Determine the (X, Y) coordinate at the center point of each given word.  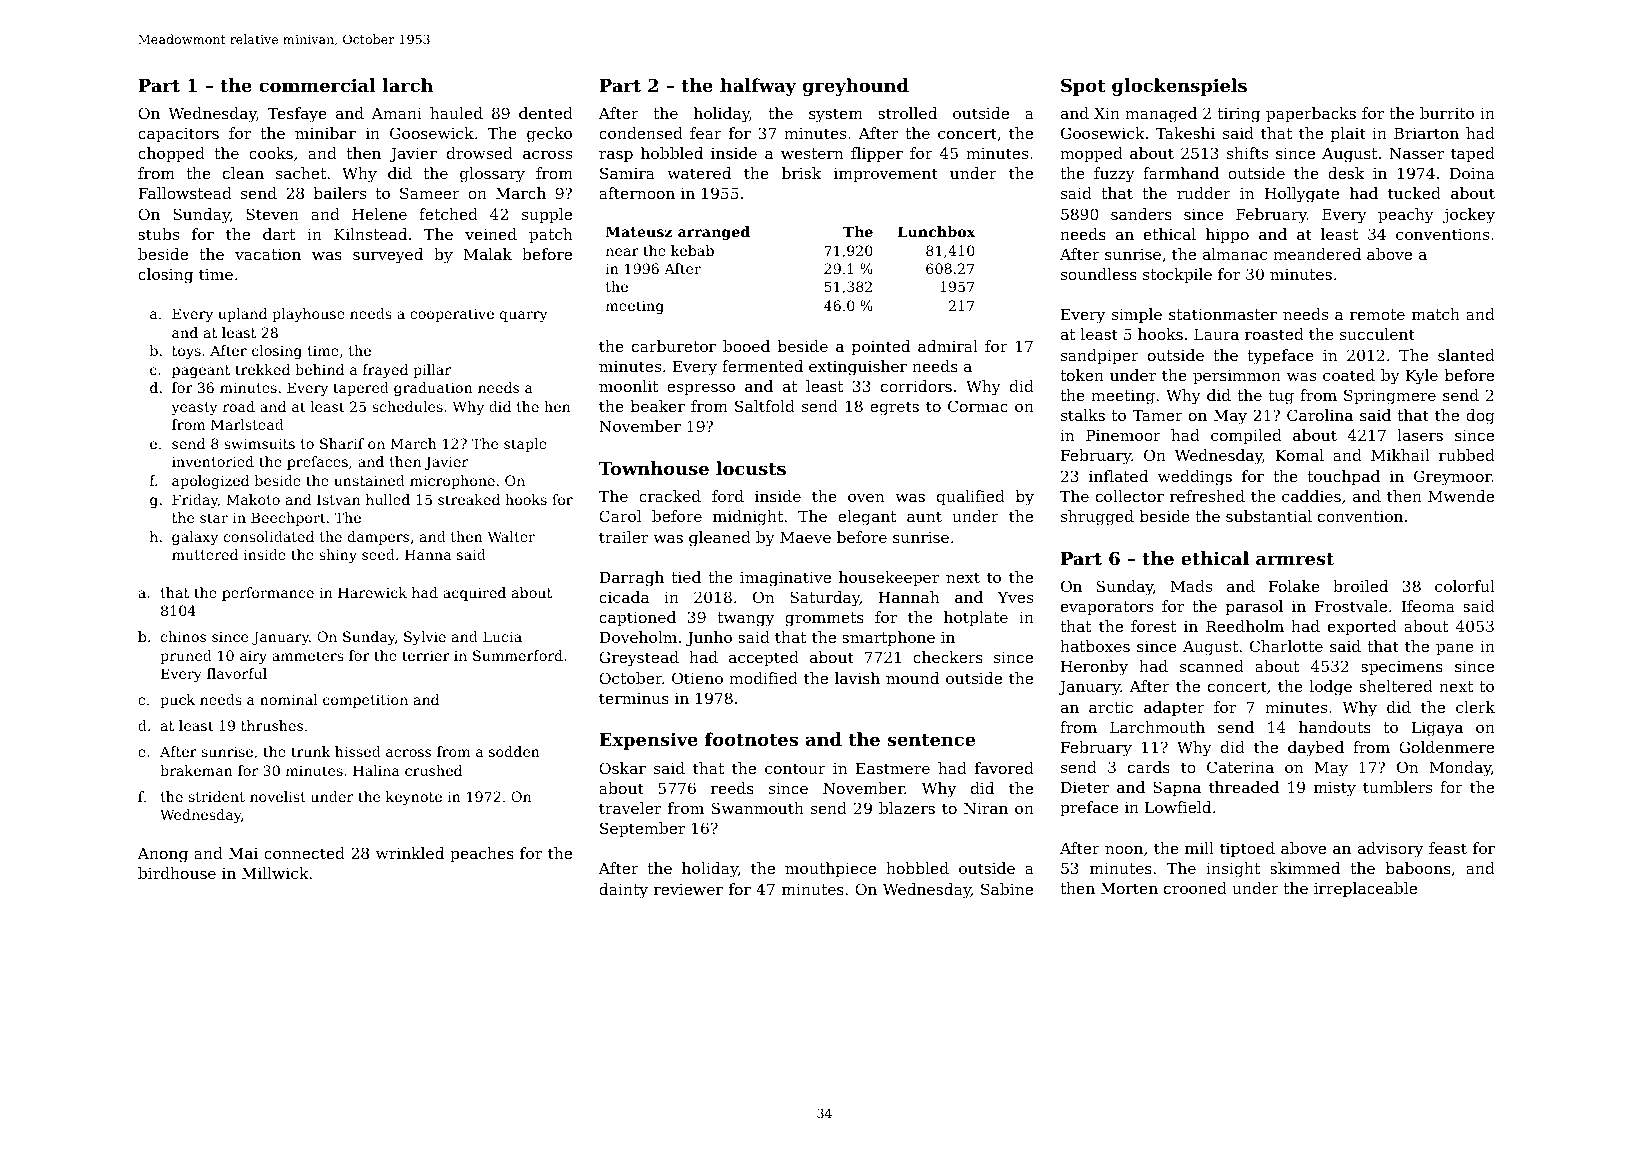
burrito (1447, 113)
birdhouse (177, 873)
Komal (1299, 455)
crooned (1195, 888)
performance (268, 594)
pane (1455, 649)
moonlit (629, 386)
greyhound (856, 87)
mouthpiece (830, 869)
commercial (317, 85)
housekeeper (889, 578)
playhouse (308, 315)
